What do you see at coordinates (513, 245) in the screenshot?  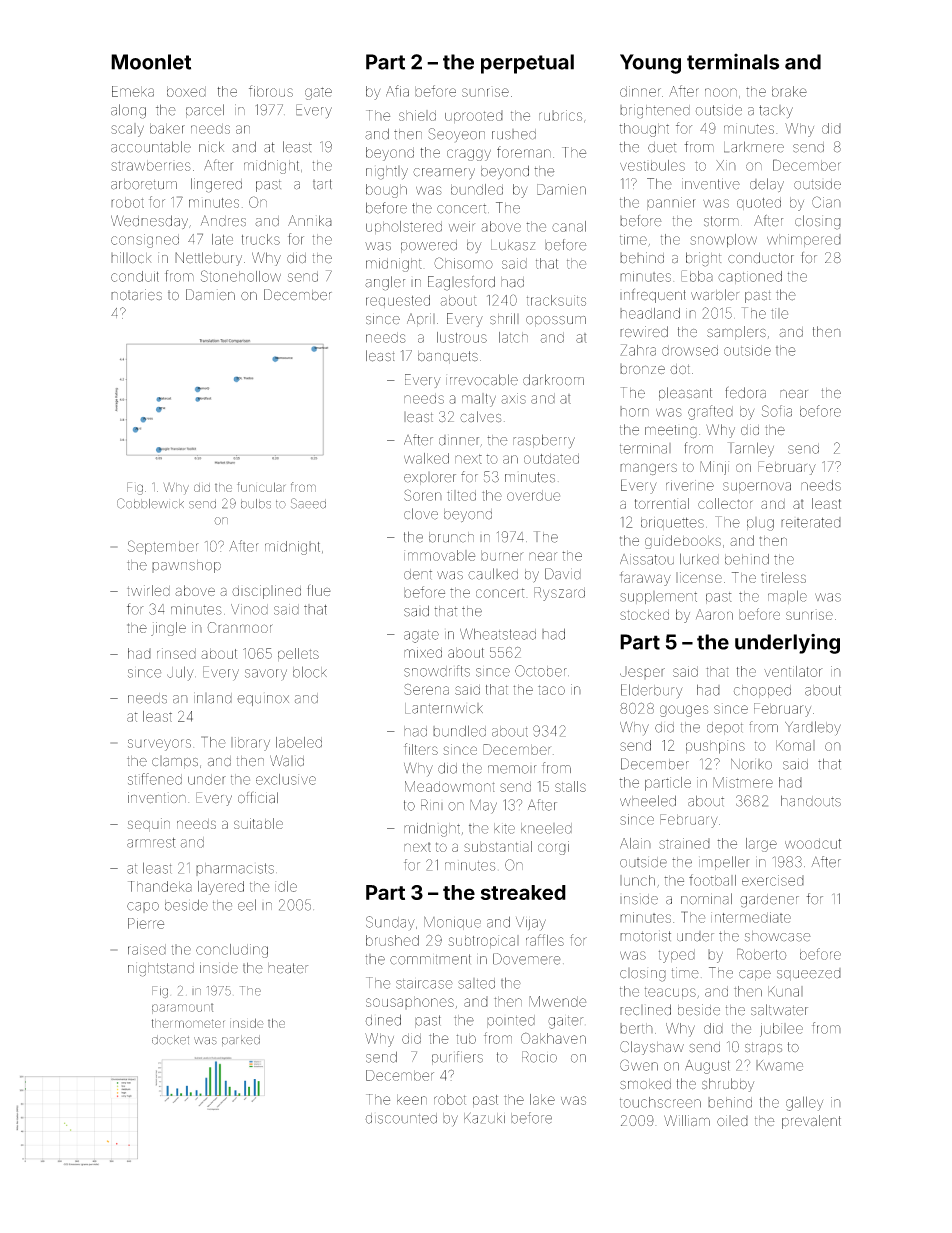 I see `Lukasz` at bounding box center [513, 245].
